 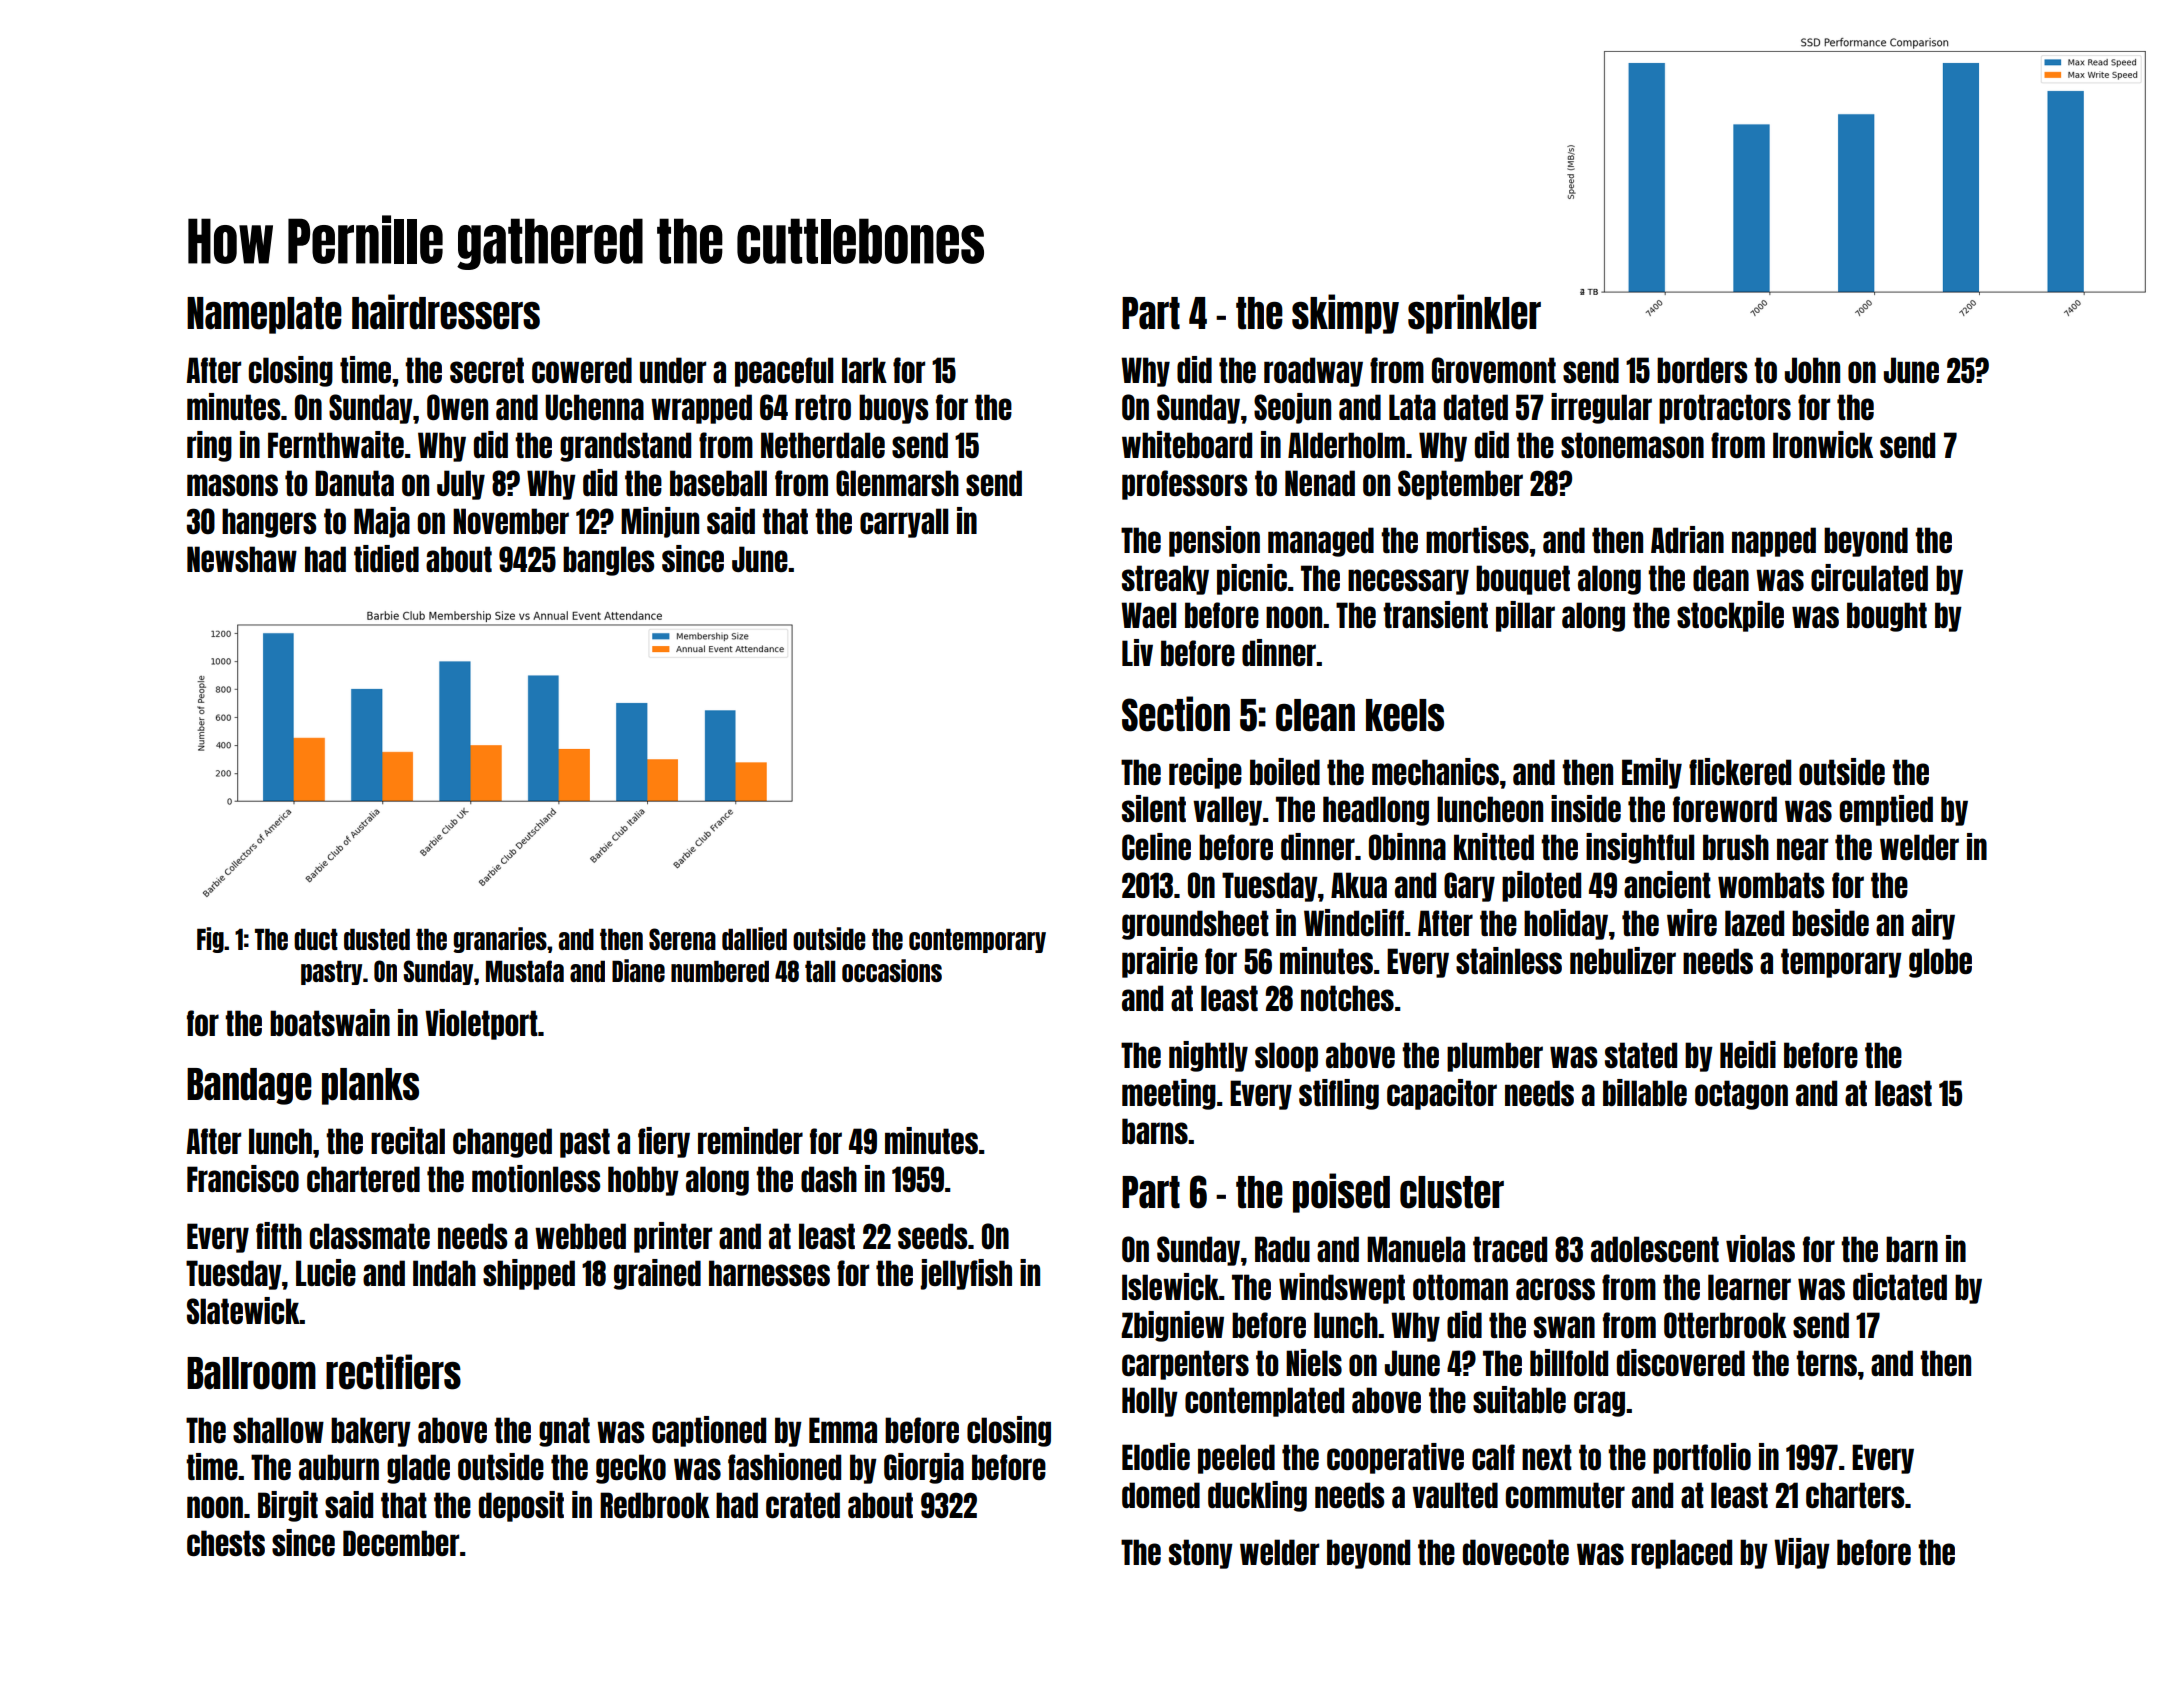 I want to click on Owen, so click(x=457, y=407).
